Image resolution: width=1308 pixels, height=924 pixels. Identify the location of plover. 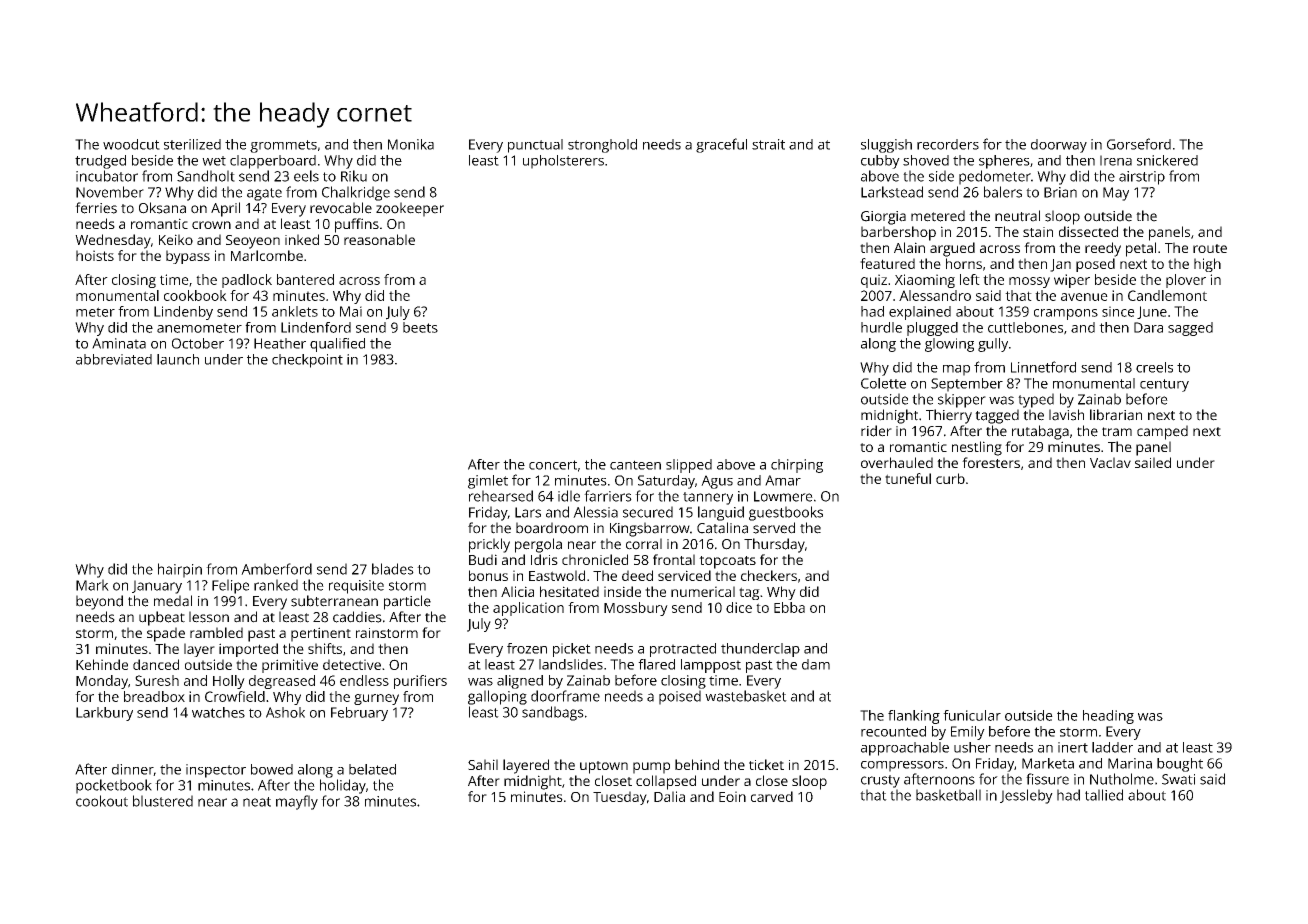
(1186, 281).
